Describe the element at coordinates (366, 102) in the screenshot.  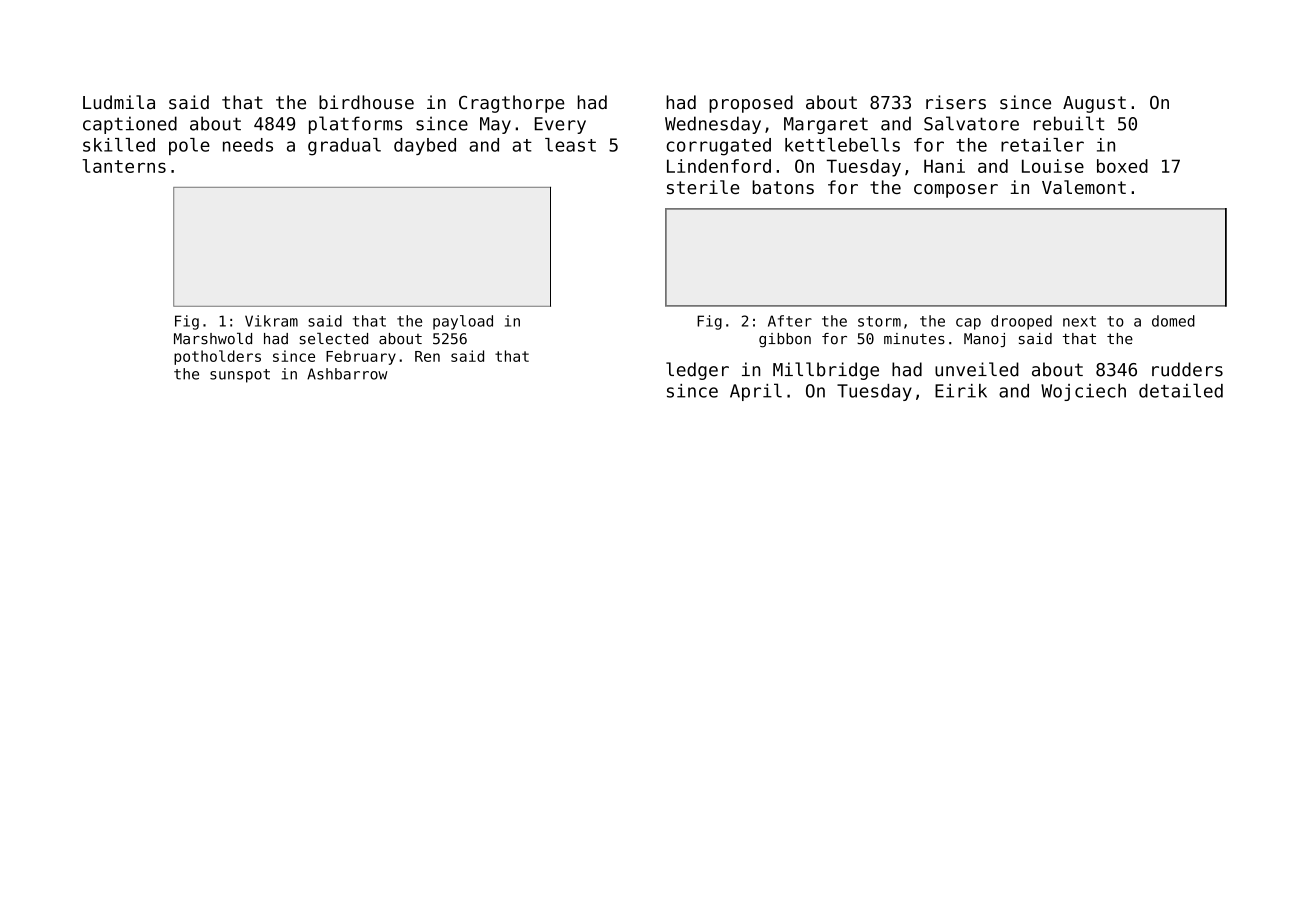
I see `birdhouse` at that location.
